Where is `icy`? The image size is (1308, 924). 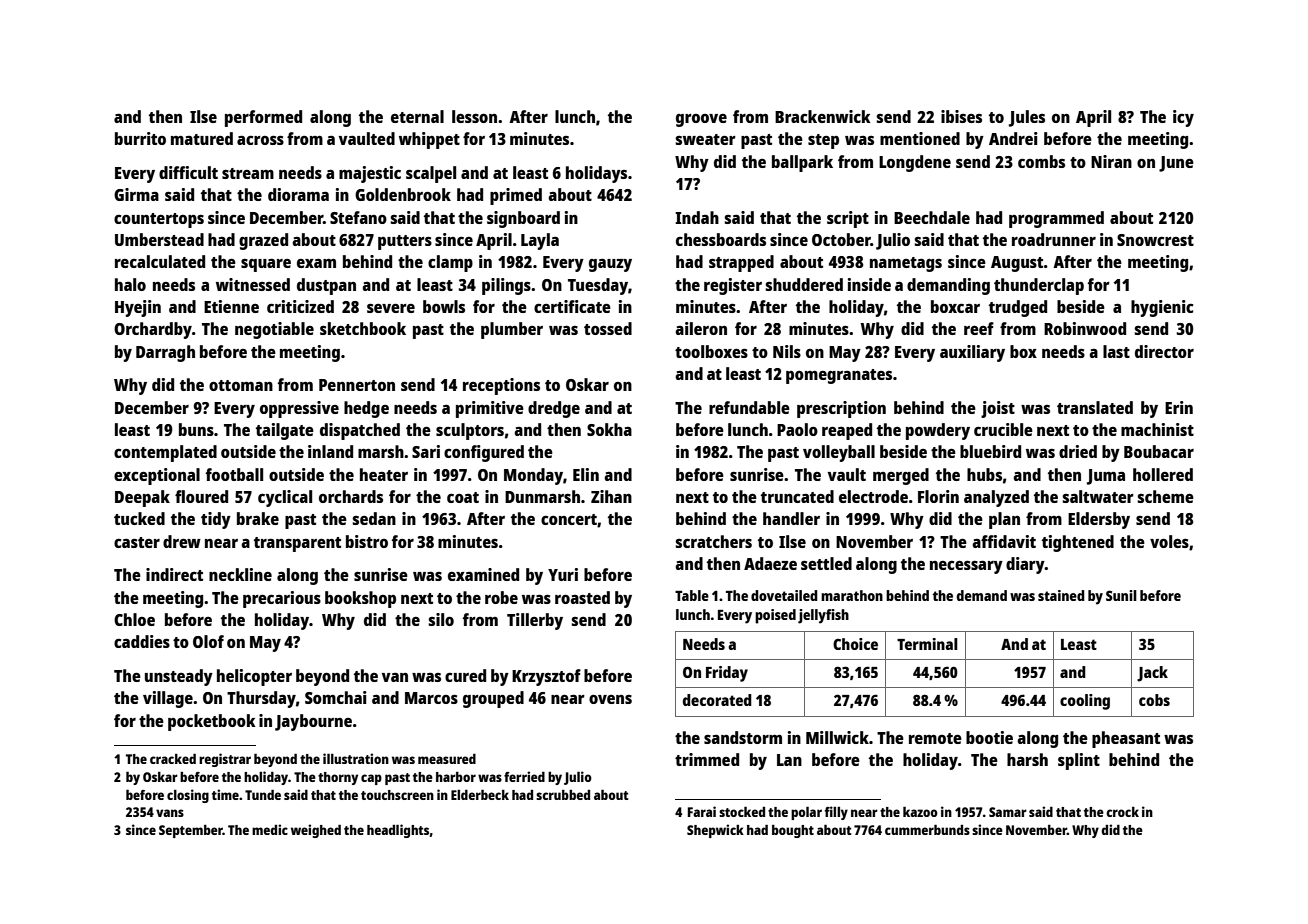
icy is located at coordinates (1183, 118).
